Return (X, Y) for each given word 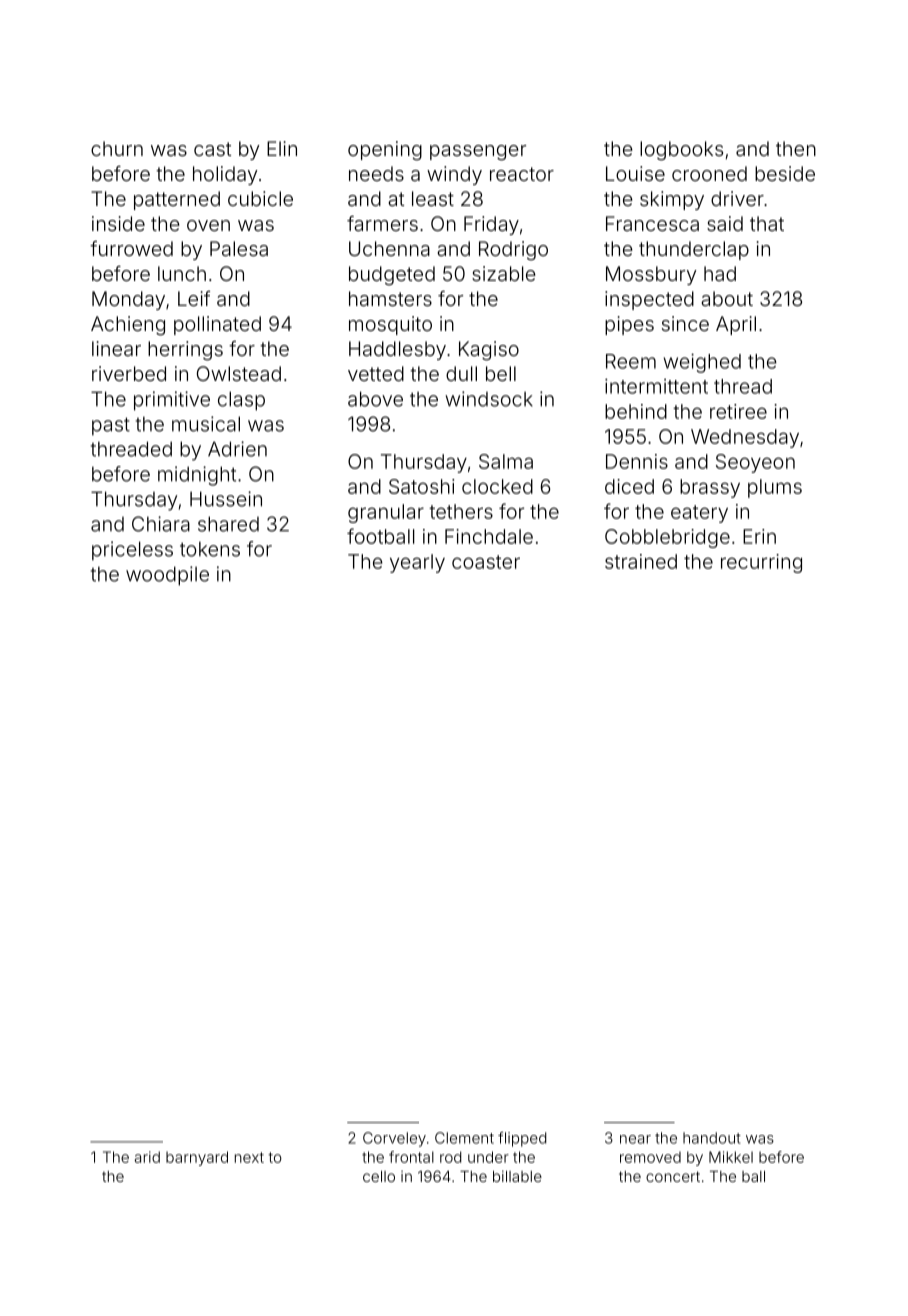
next (249, 1157)
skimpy (672, 200)
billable (517, 1176)
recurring (761, 563)
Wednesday (745, 438)
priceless (132, 551)
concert (673, 1176)
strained (641, 561)
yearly (417, 563)
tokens (210, 549)
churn (117, 148)
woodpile (167, 576)
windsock (489, 399)
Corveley (394, 1139)
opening (385, 151)
